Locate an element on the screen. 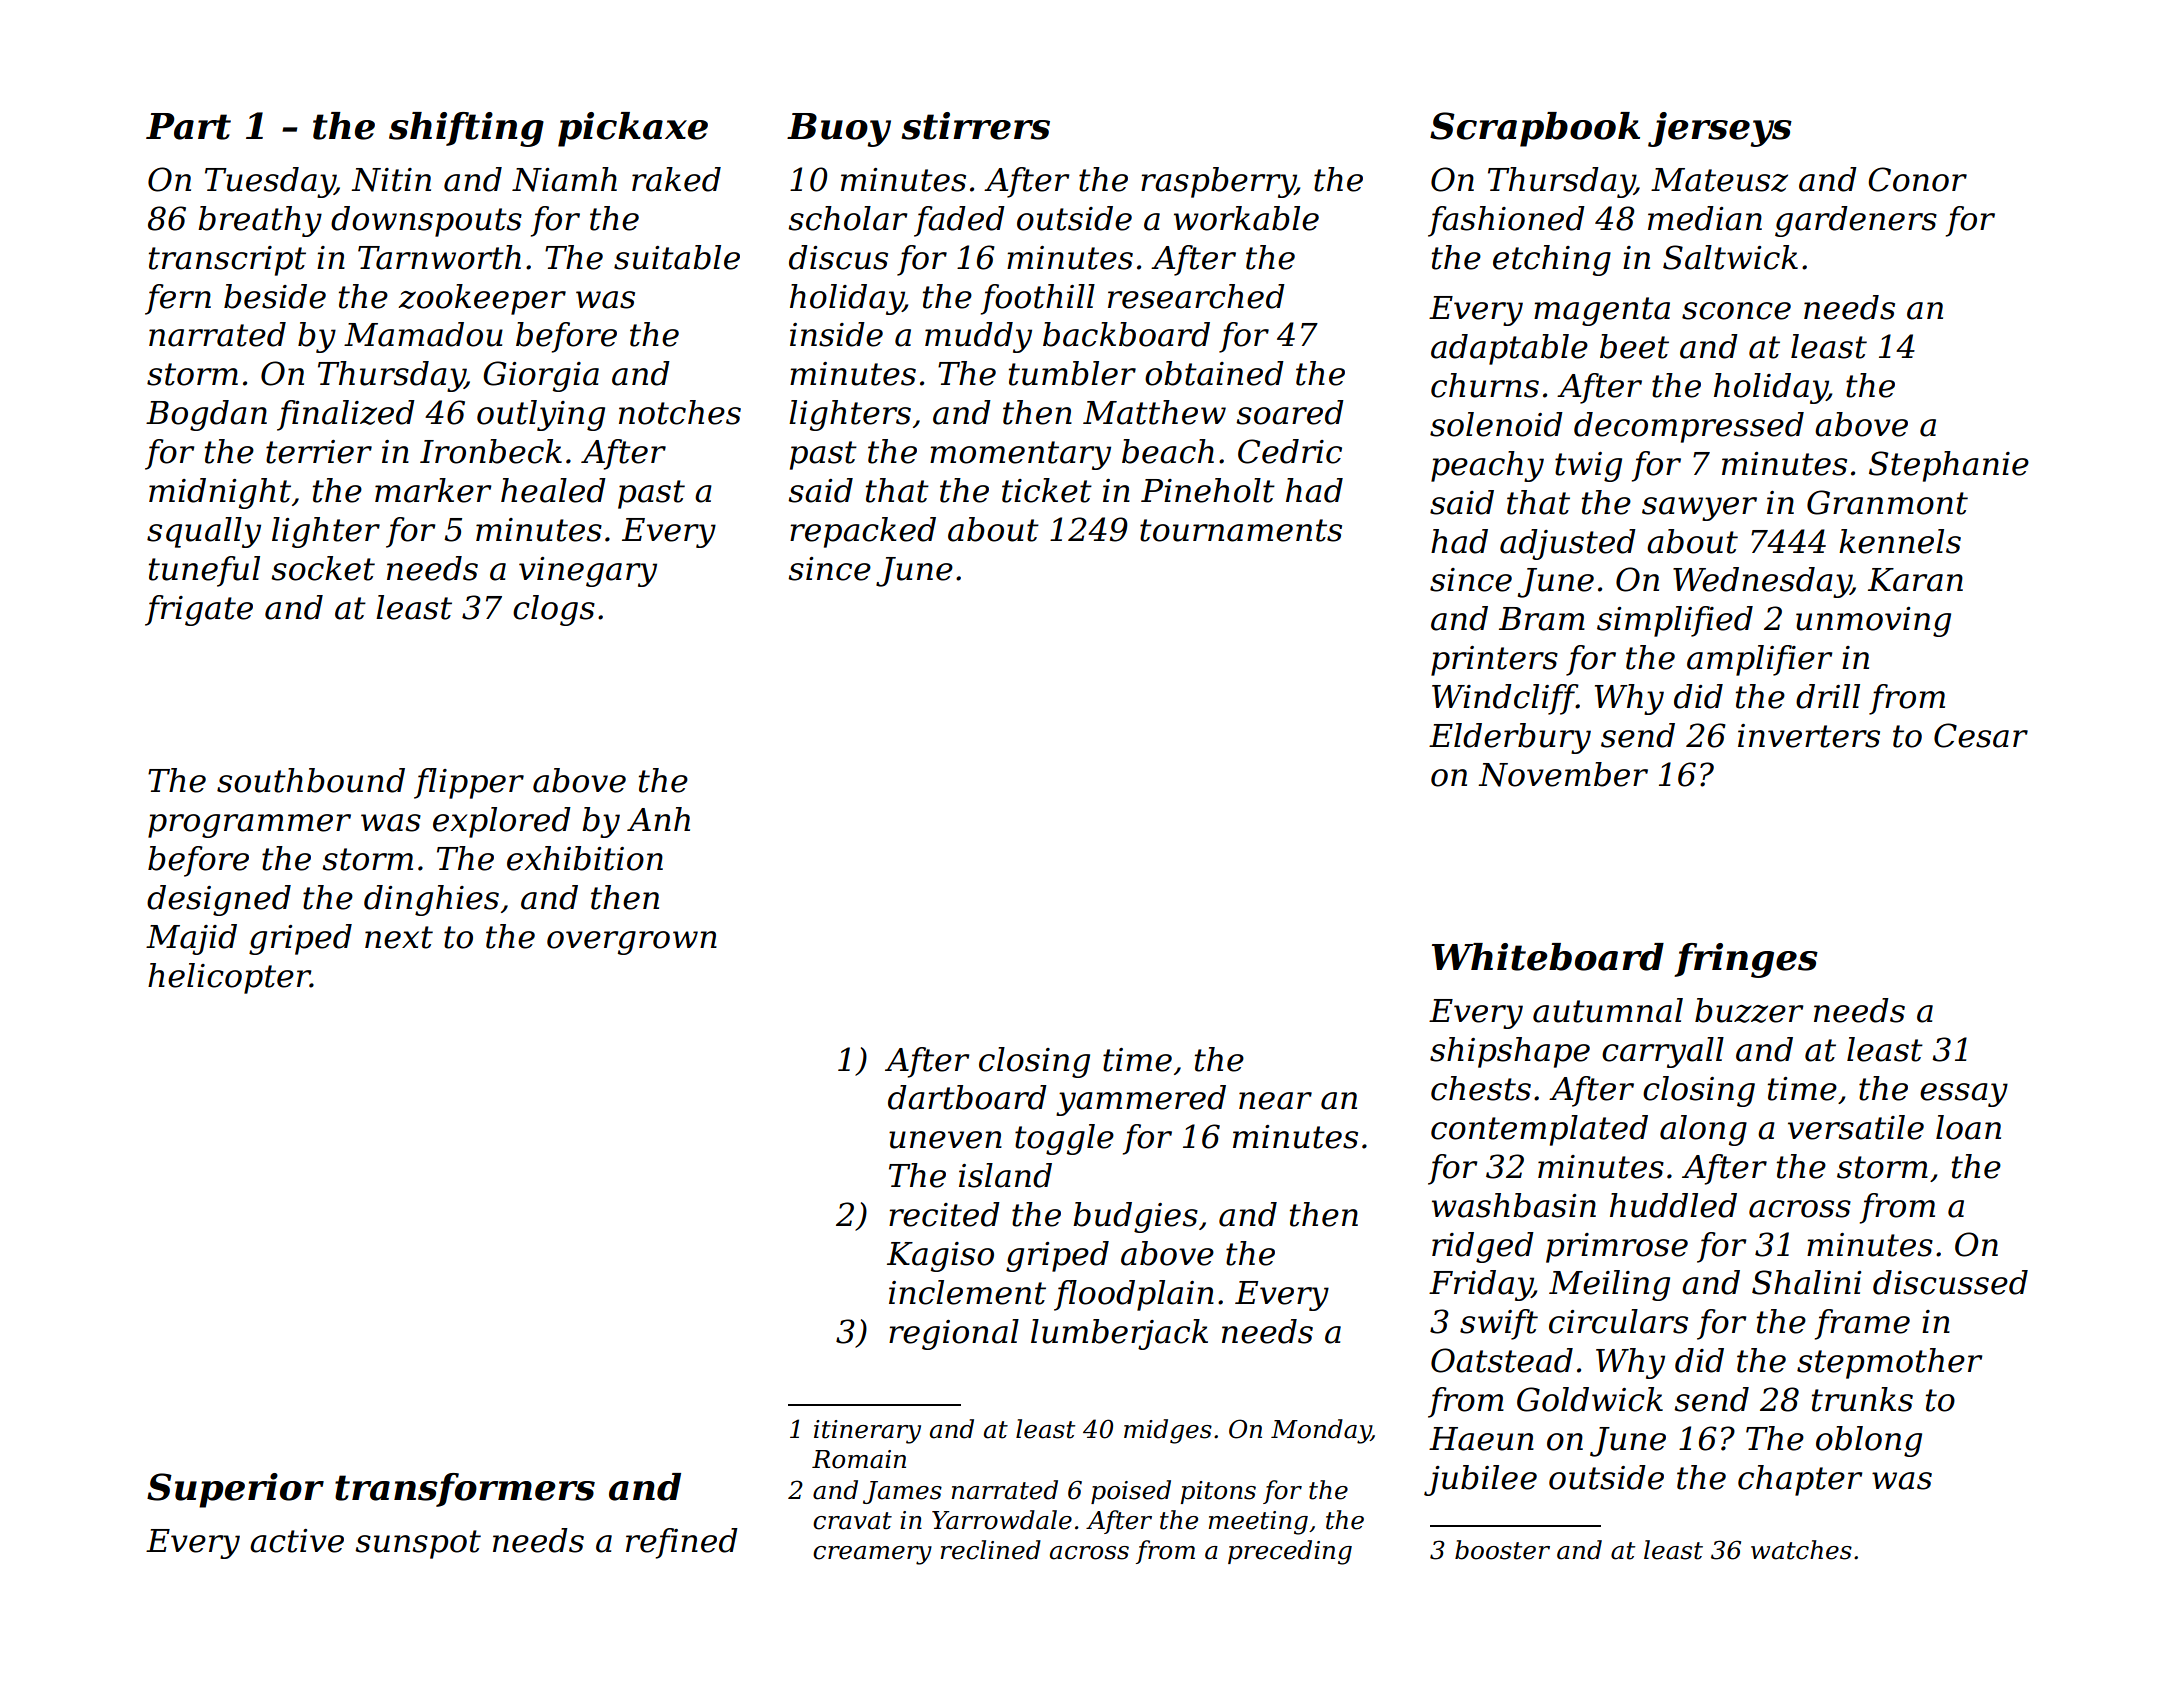 The width and height of the screenshot is (2178, 1683). jerseys is located at coordinates (1720, 129).
